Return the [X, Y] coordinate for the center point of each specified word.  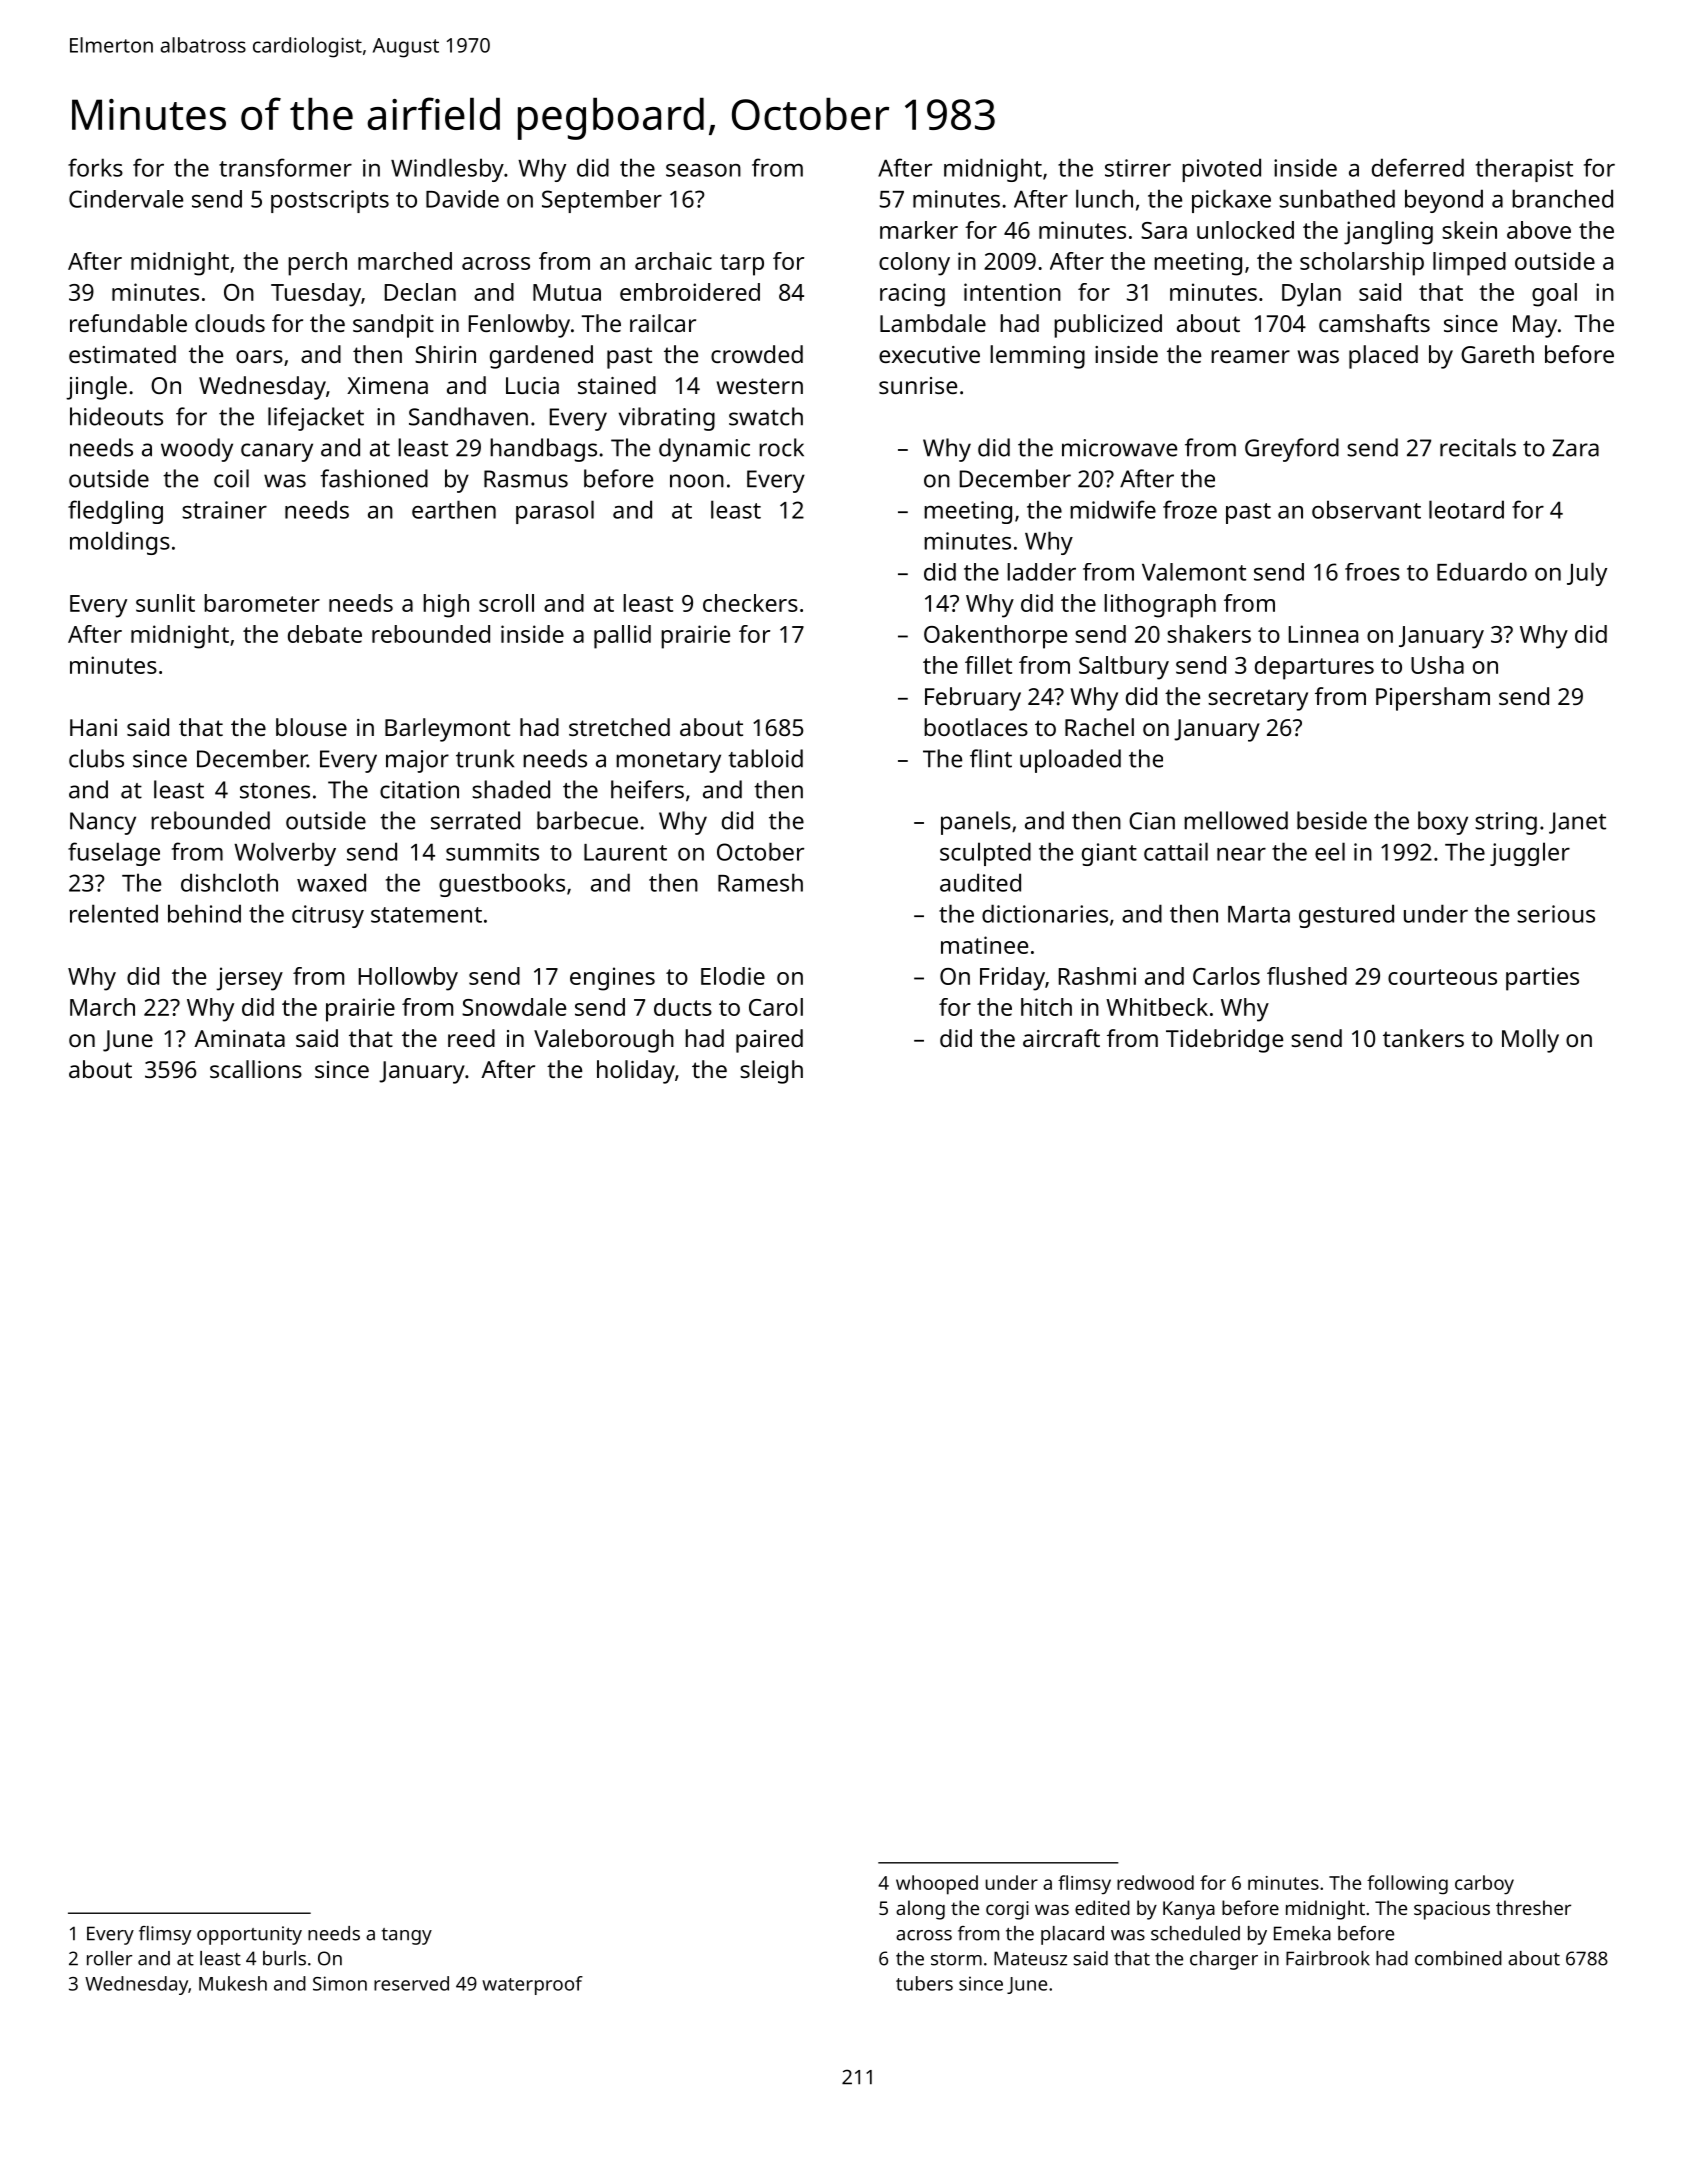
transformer [285, 167]
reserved [411, 1983]
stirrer [1138, 168]
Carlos [1226, 976]
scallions [256, 1069]
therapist [1524, 170]
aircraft [1061, 1038]
